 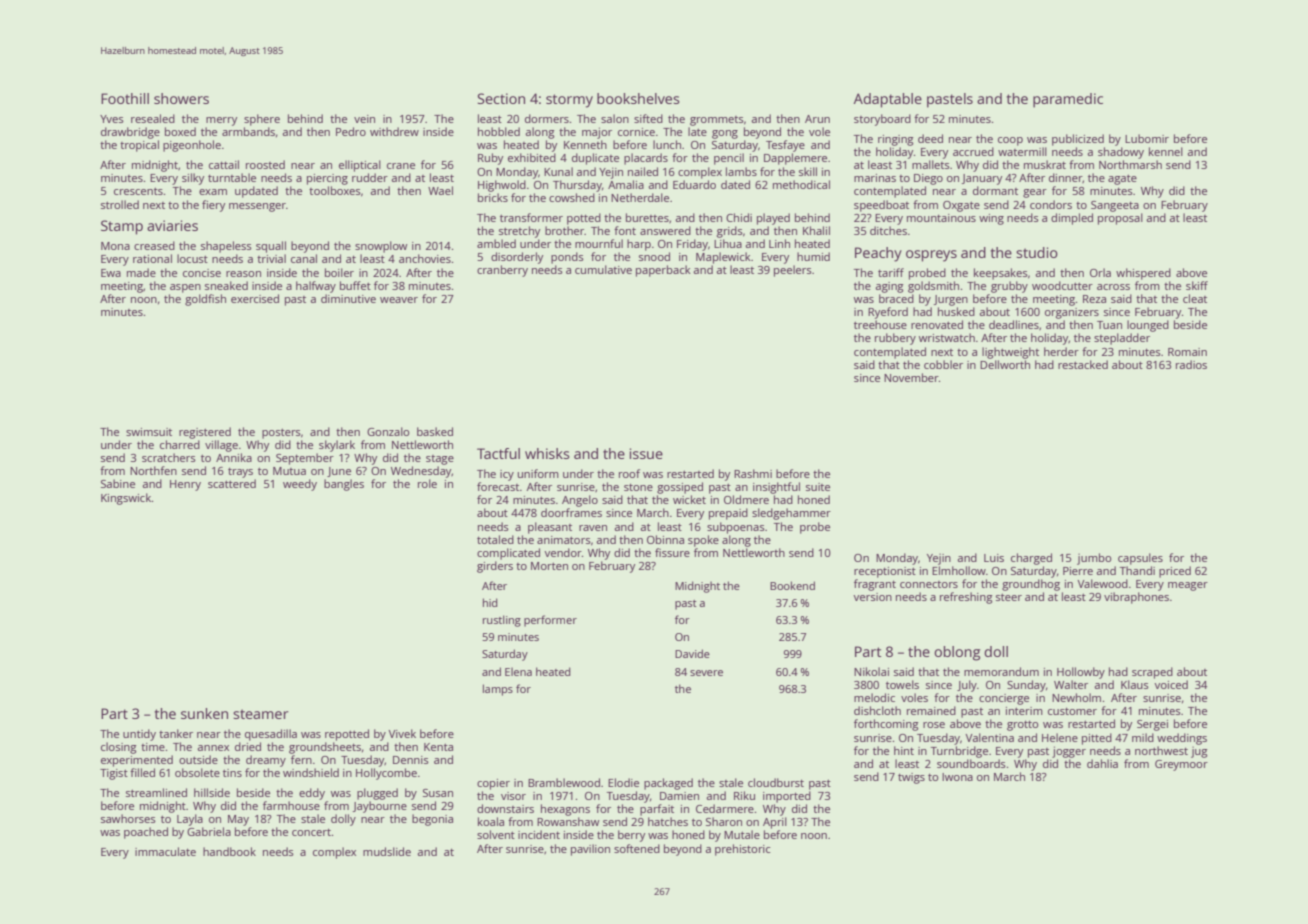 What do you see at coordinates (181, 98) in the image?
I see `showers` at bounding box center [181, 98].
